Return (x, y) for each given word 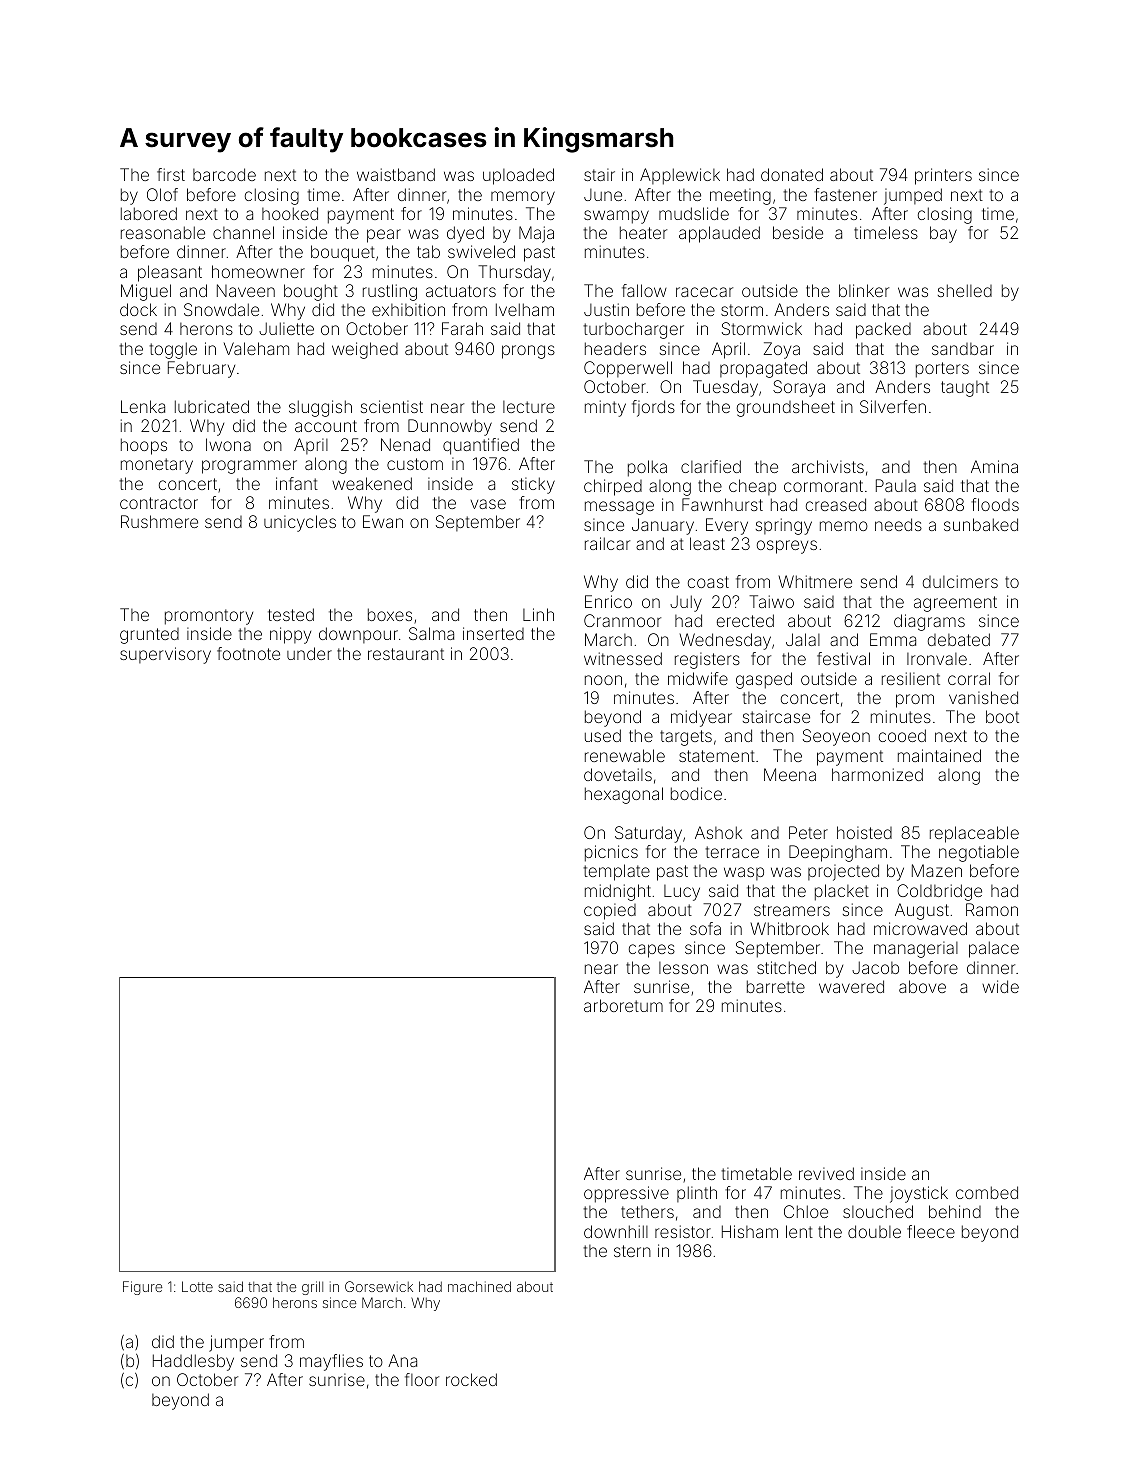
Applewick (680, 176)
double (874, 1231)
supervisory (165, 655)
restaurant (406, 654)
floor (422, 1379)
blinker (864, 290)
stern (632, 1251)
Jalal (803, 639)
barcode (224, 174)
